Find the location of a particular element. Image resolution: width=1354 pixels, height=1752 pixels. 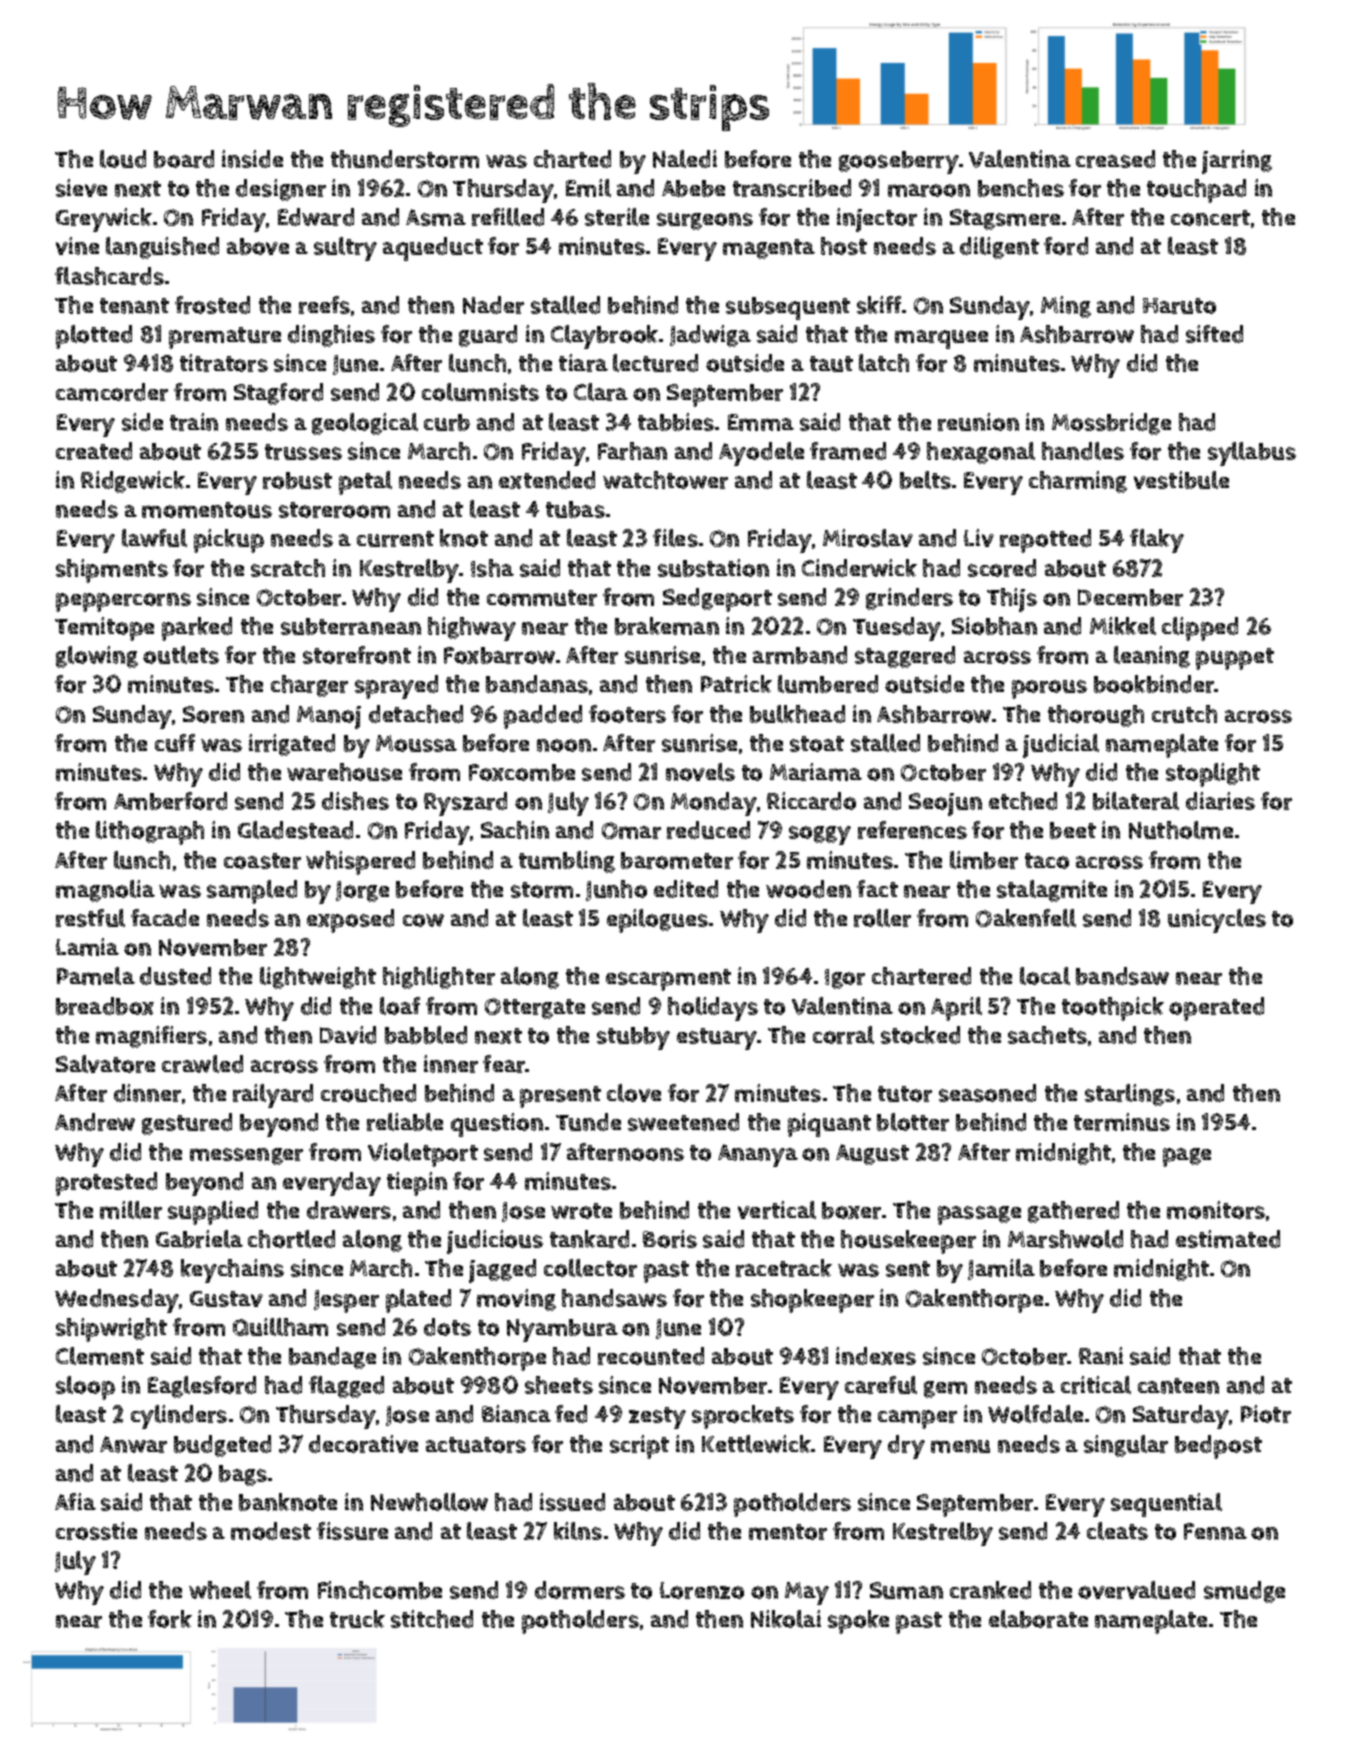

Nutholme is located at coordinates (1181, 830).
